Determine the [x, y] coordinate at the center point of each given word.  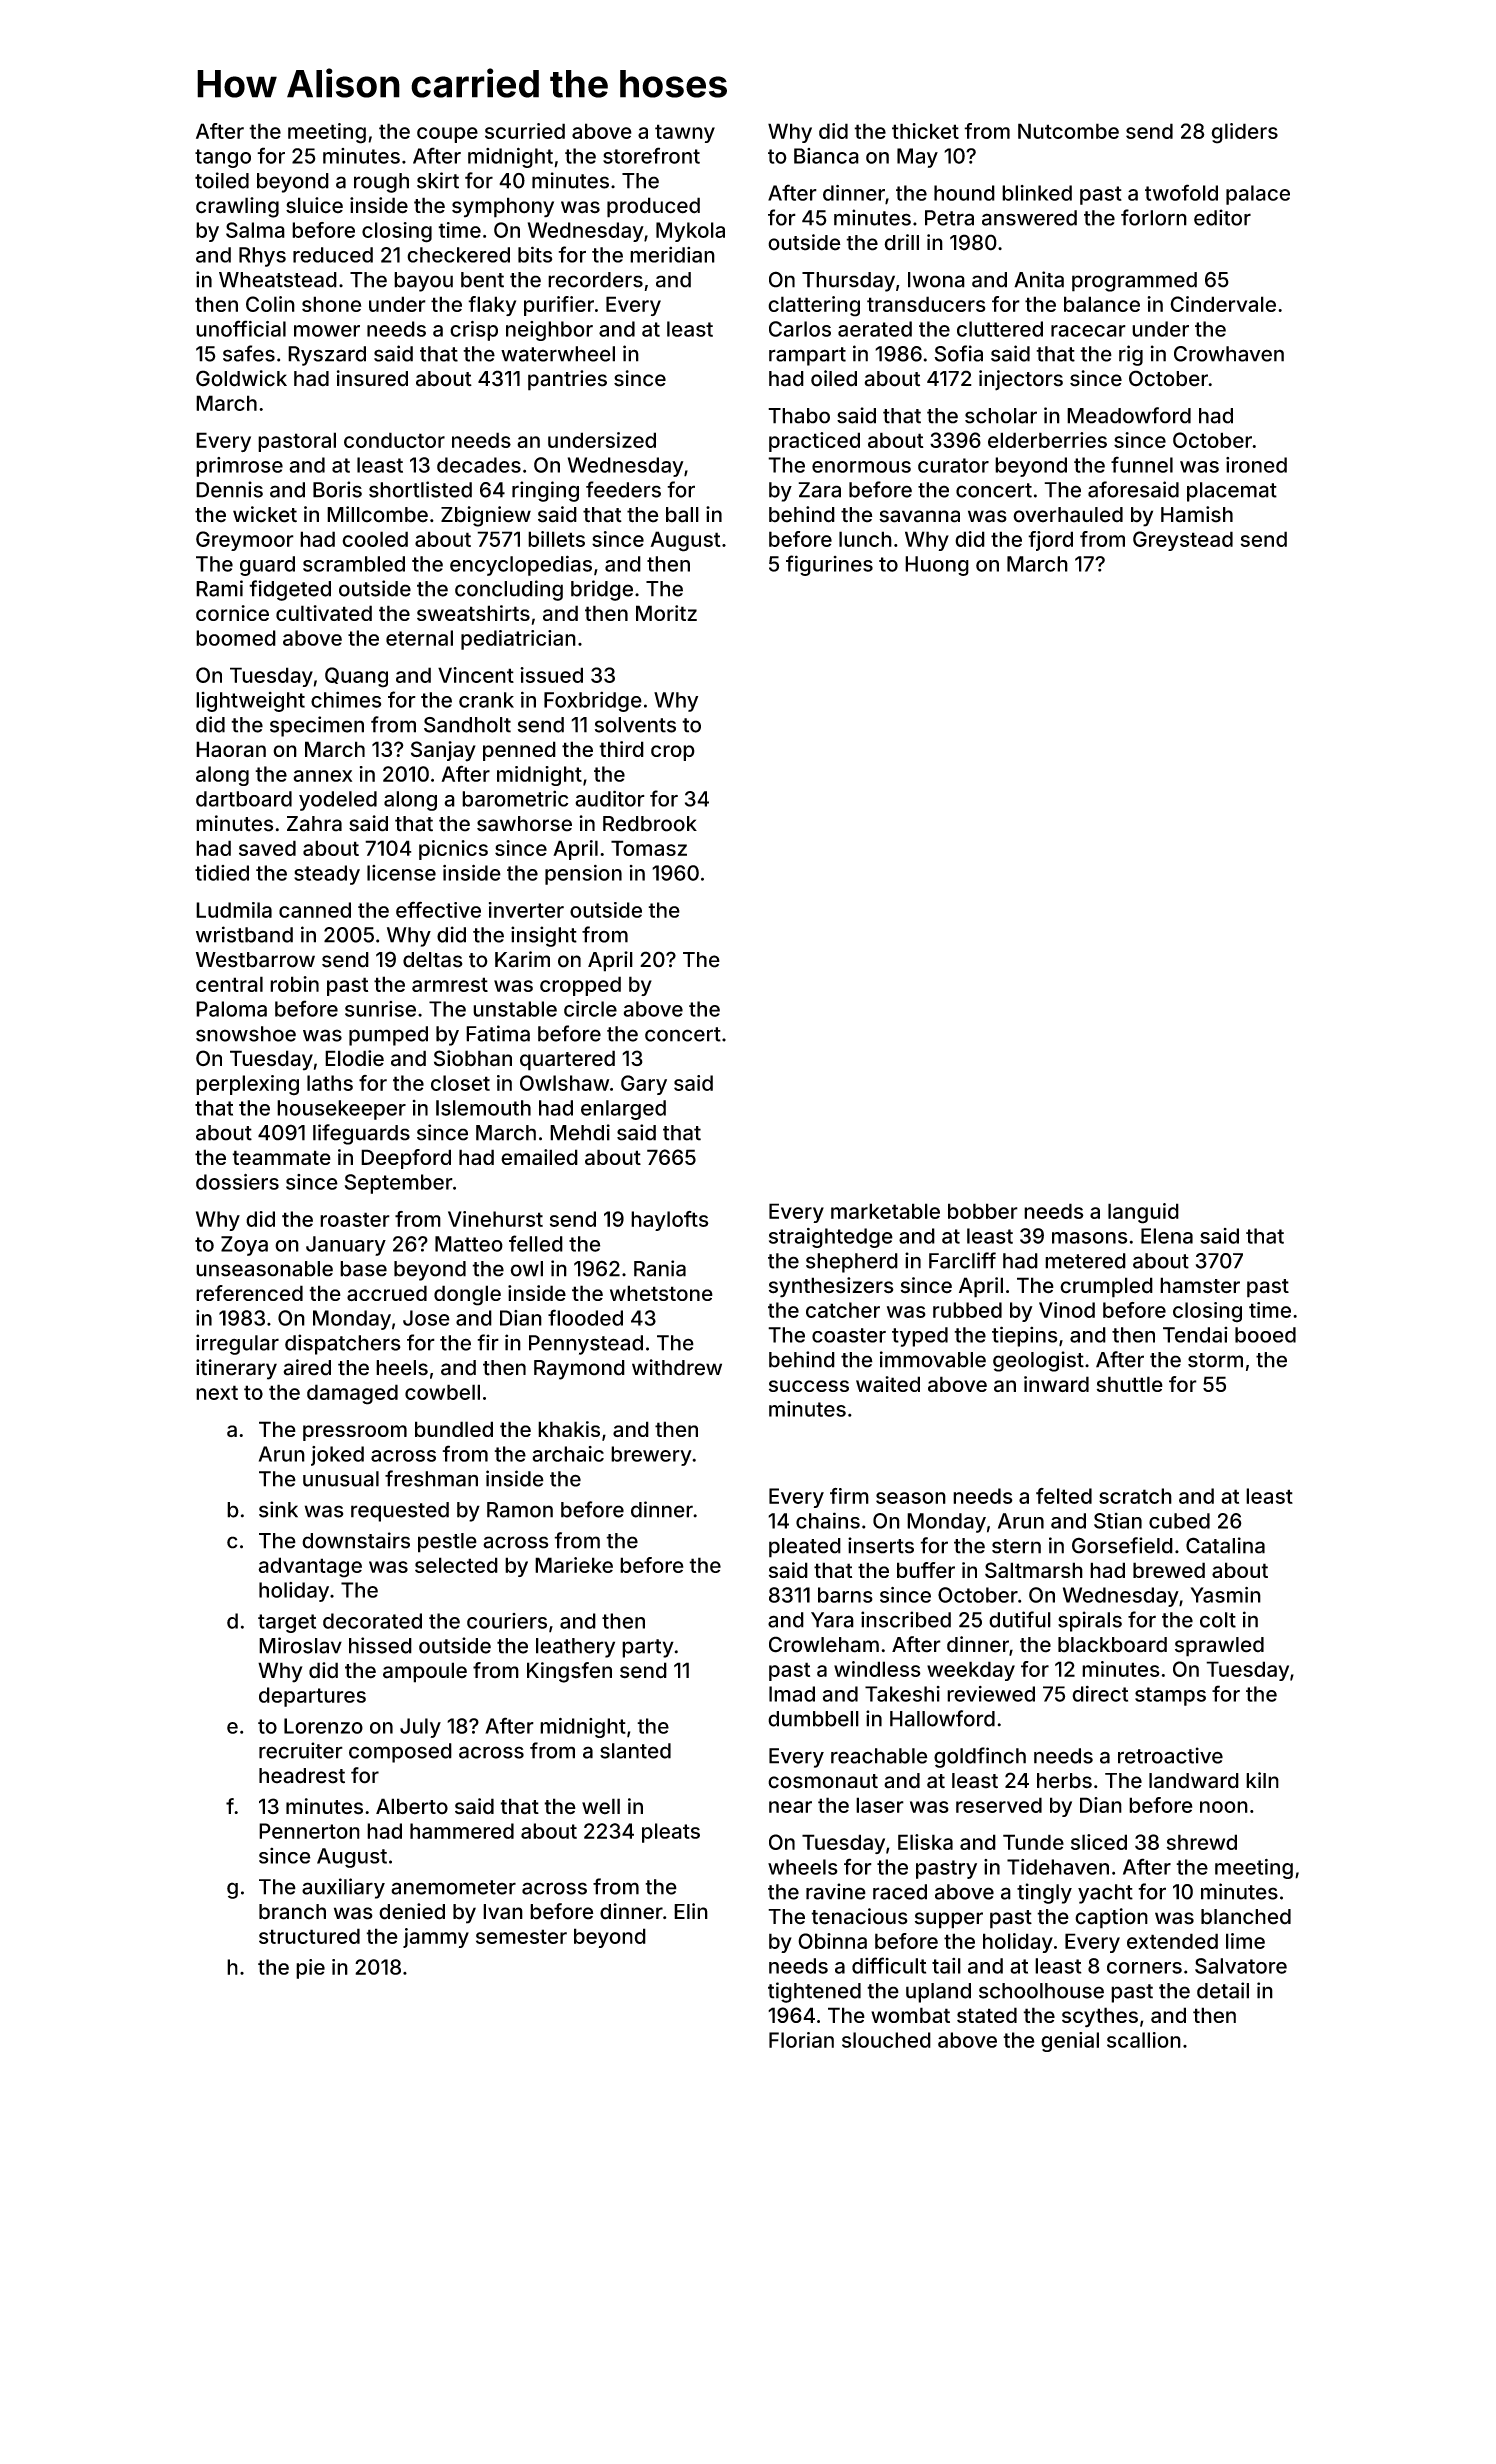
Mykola [690, 232]
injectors [1021, 380]
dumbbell [813, 1719]
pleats [671, 1833]
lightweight [250, 702]
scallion [1144, 2040]
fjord [1050, 541]
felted [1064, 1496]
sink [278, 1509]
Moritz [666, 613]
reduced [333, 255]
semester [521, 1936]
